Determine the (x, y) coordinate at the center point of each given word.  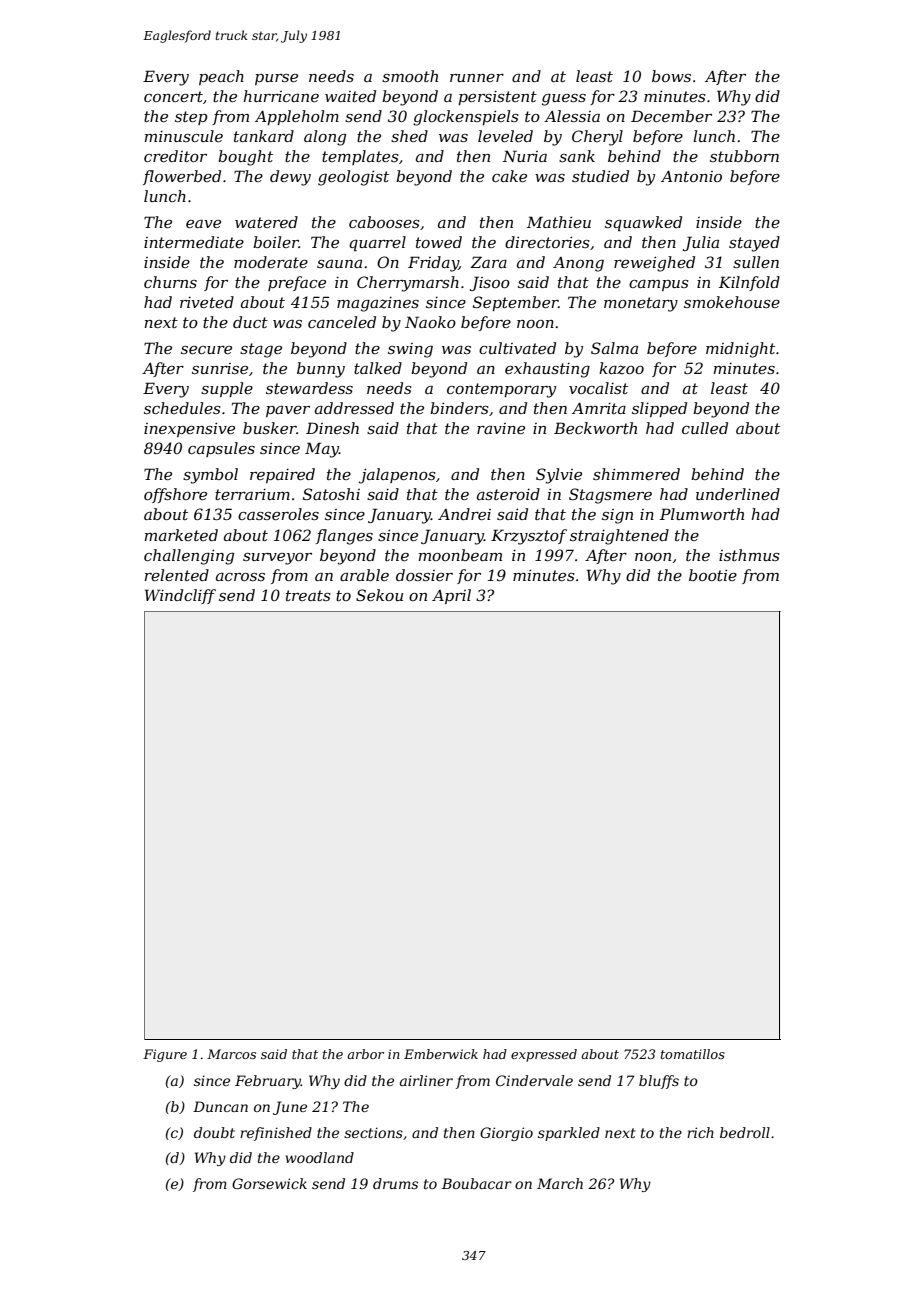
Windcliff (180, 596)
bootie (713, 575)
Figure (165, 1055)
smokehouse (732, 302)
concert (173, 96)
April (451, 596)
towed (439, 242)
